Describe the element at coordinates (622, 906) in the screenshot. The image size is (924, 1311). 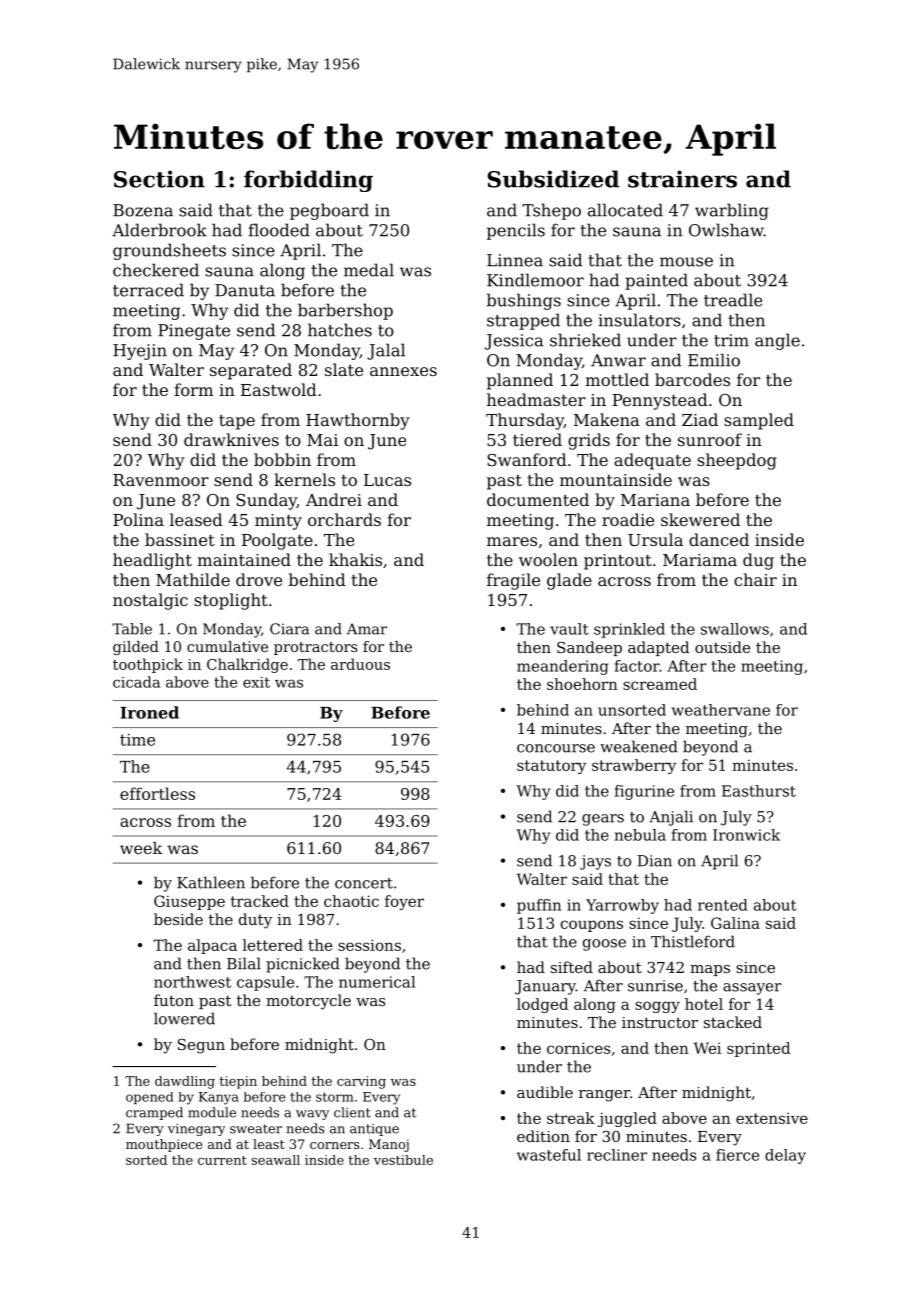
I see `Yarrowby` at that location.
